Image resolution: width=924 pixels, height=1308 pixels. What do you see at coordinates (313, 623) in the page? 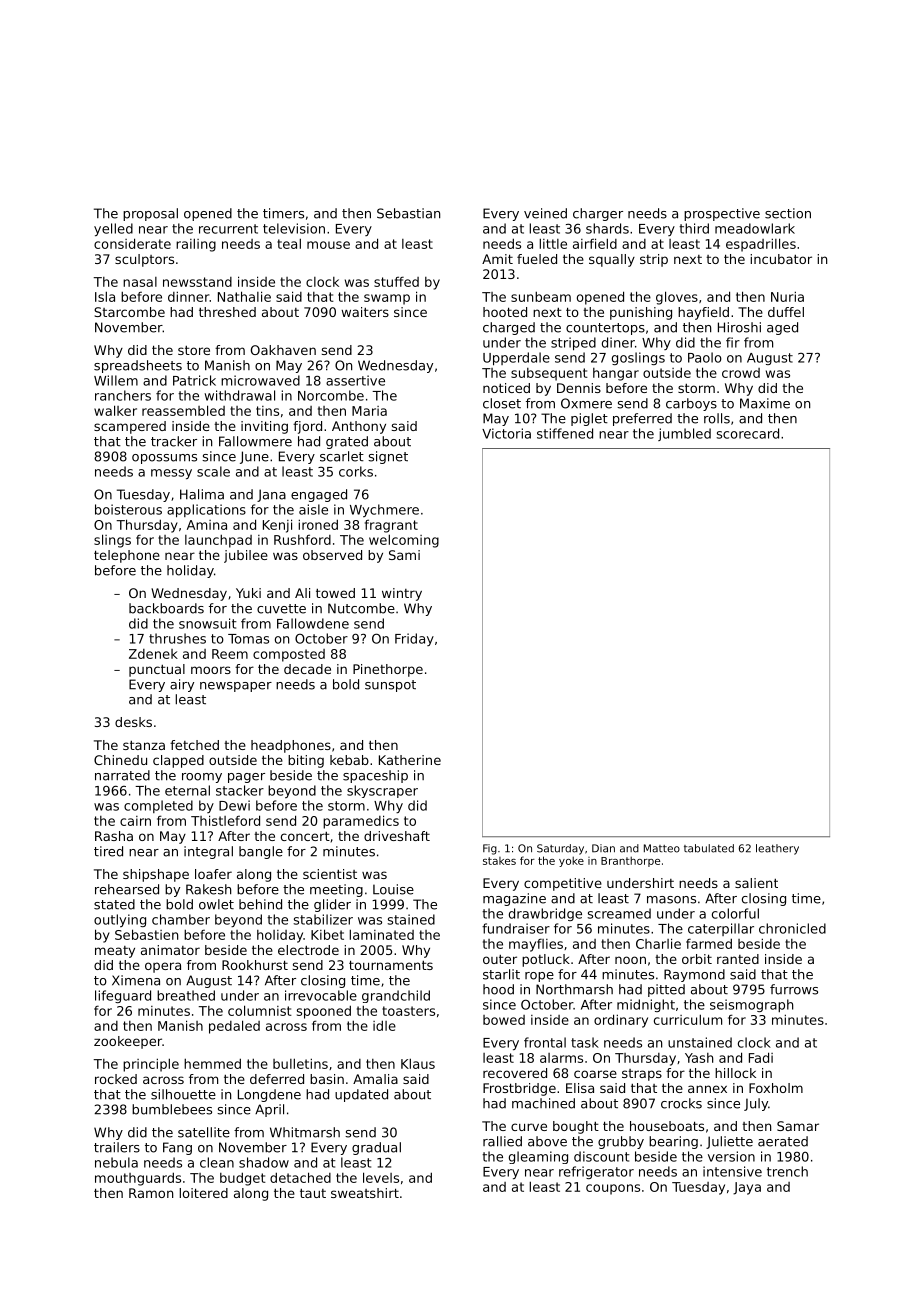
I see `Fallowdene` at bounding box center [313, 623].
